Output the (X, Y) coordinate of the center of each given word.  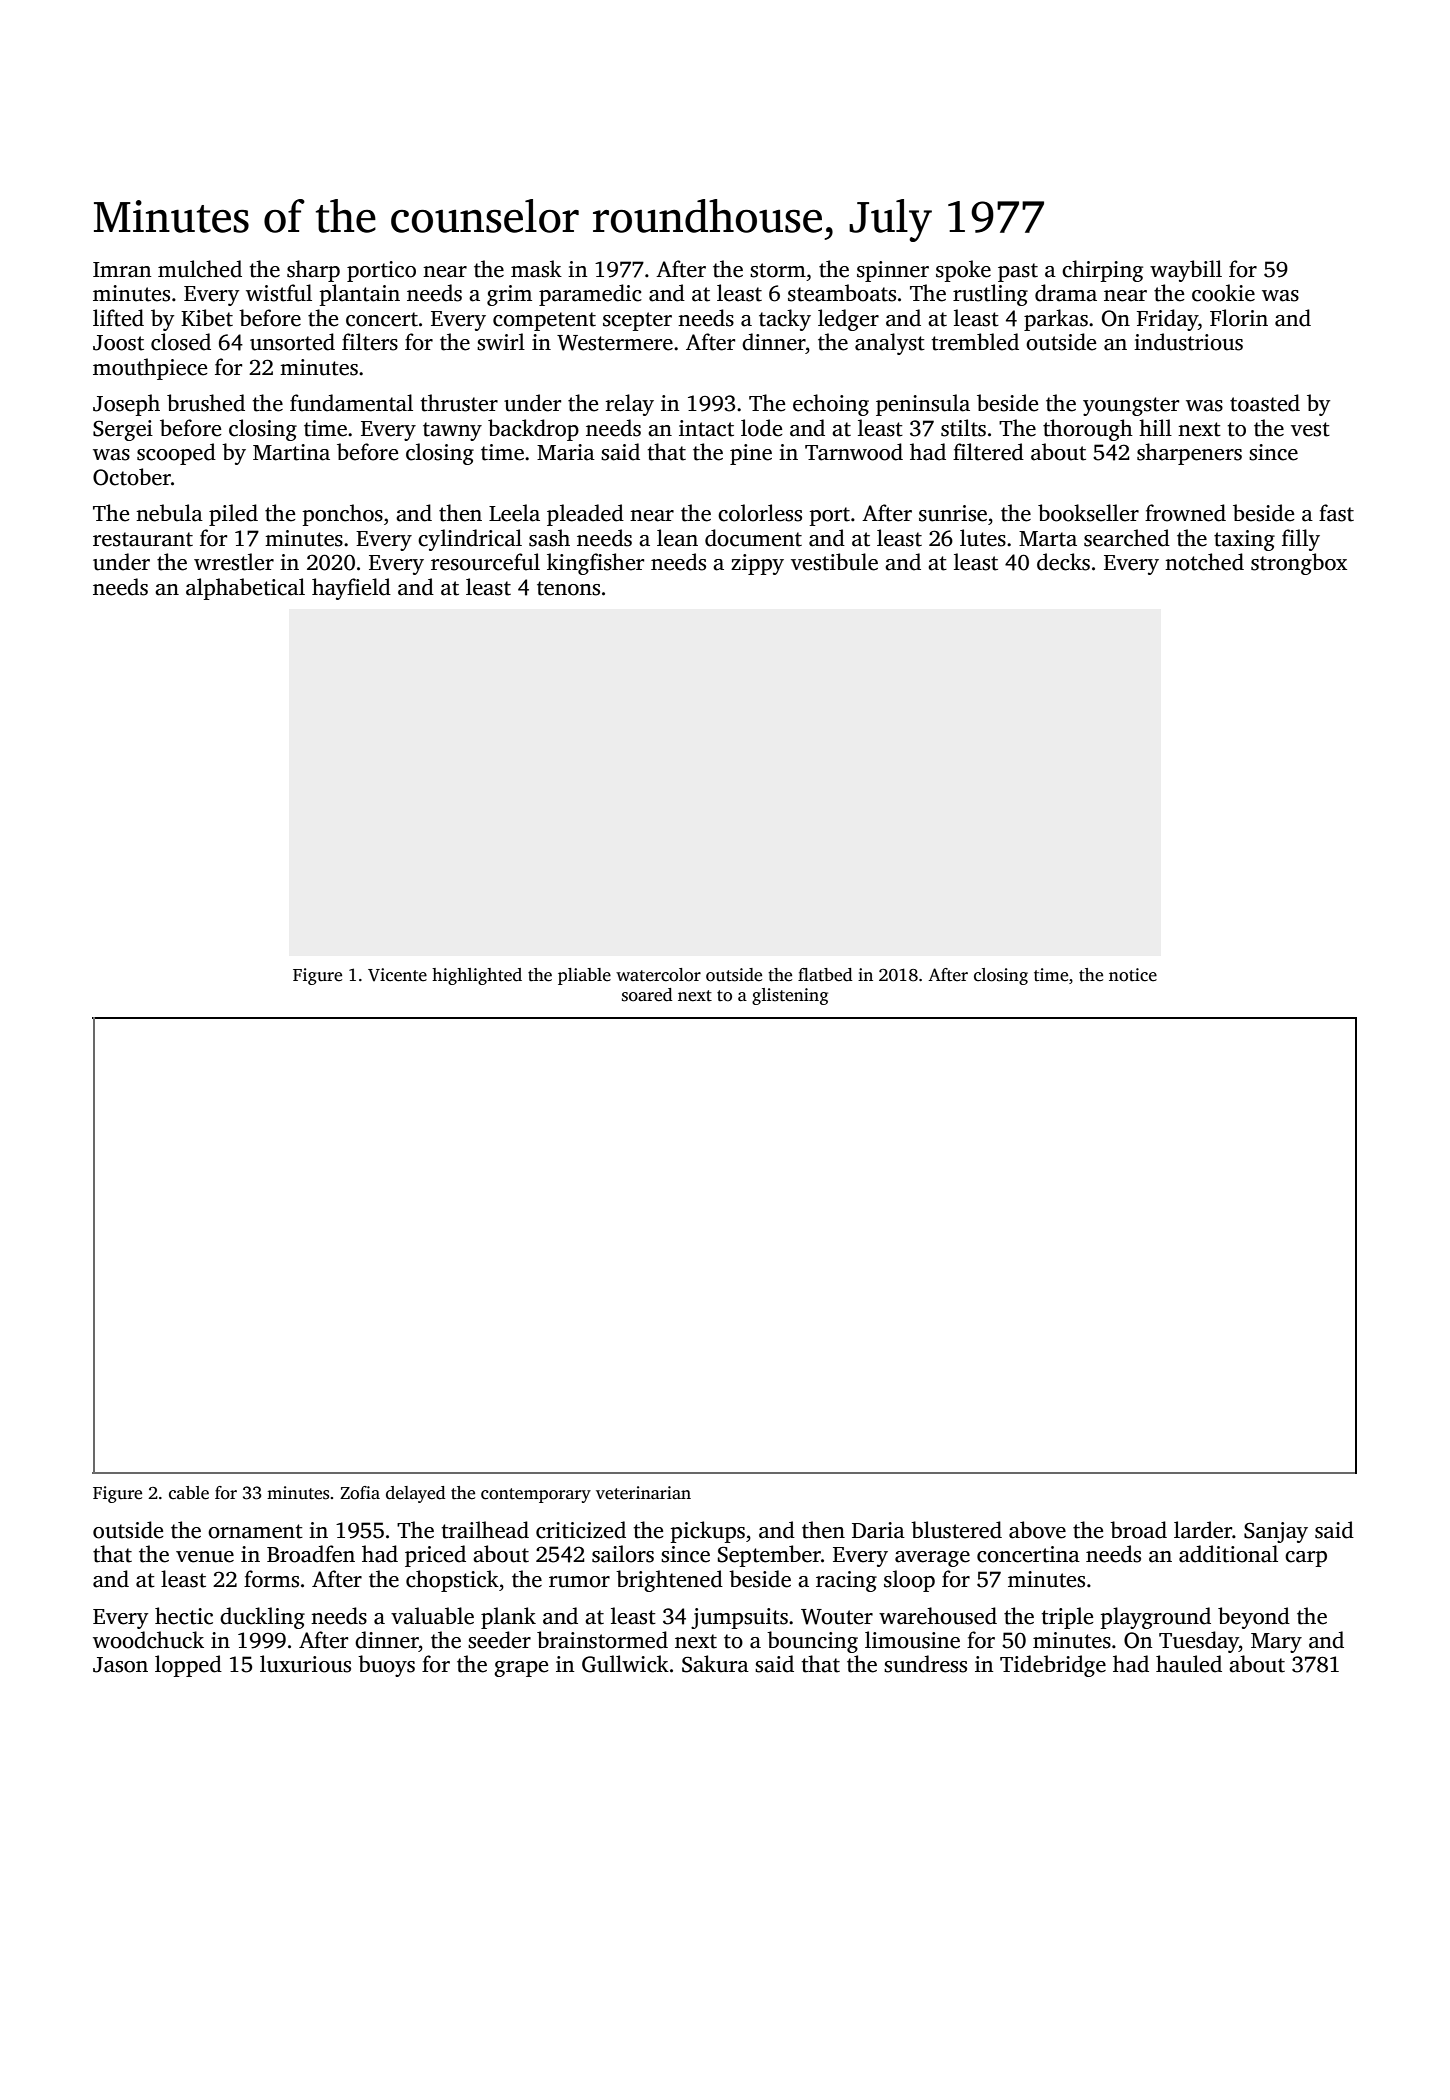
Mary (1276, 1643)
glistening (790, 996)
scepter (637, 321)
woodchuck (148, 1640)
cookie (1223, 293)
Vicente (397, 975)
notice (1133, 975)
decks (1063, 562)
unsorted (292, 342)
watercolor (658, 975)
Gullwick (625, 1664)
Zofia (360, 1493)
